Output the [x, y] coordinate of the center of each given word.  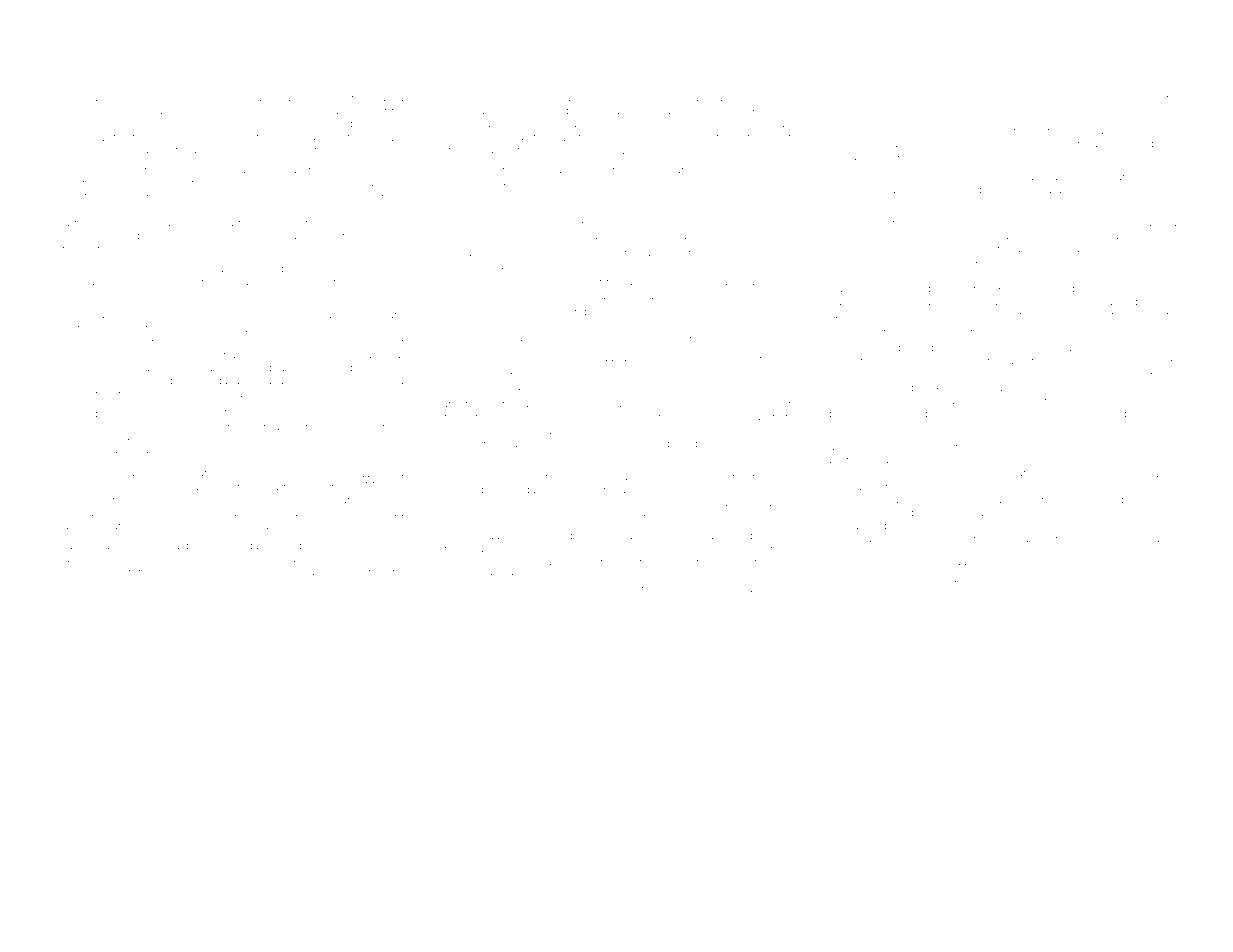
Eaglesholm [687, 359]
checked [324, 170]
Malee [594, 535]
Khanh [70, 499]
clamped [1065, 177]
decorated [1033, 374]
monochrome [1040, 97]
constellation [563, 124]
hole [590, 150]
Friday [170, 381]
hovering [1137, 540]
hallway [249, 98]
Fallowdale [241, 545]
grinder [672, 490]
